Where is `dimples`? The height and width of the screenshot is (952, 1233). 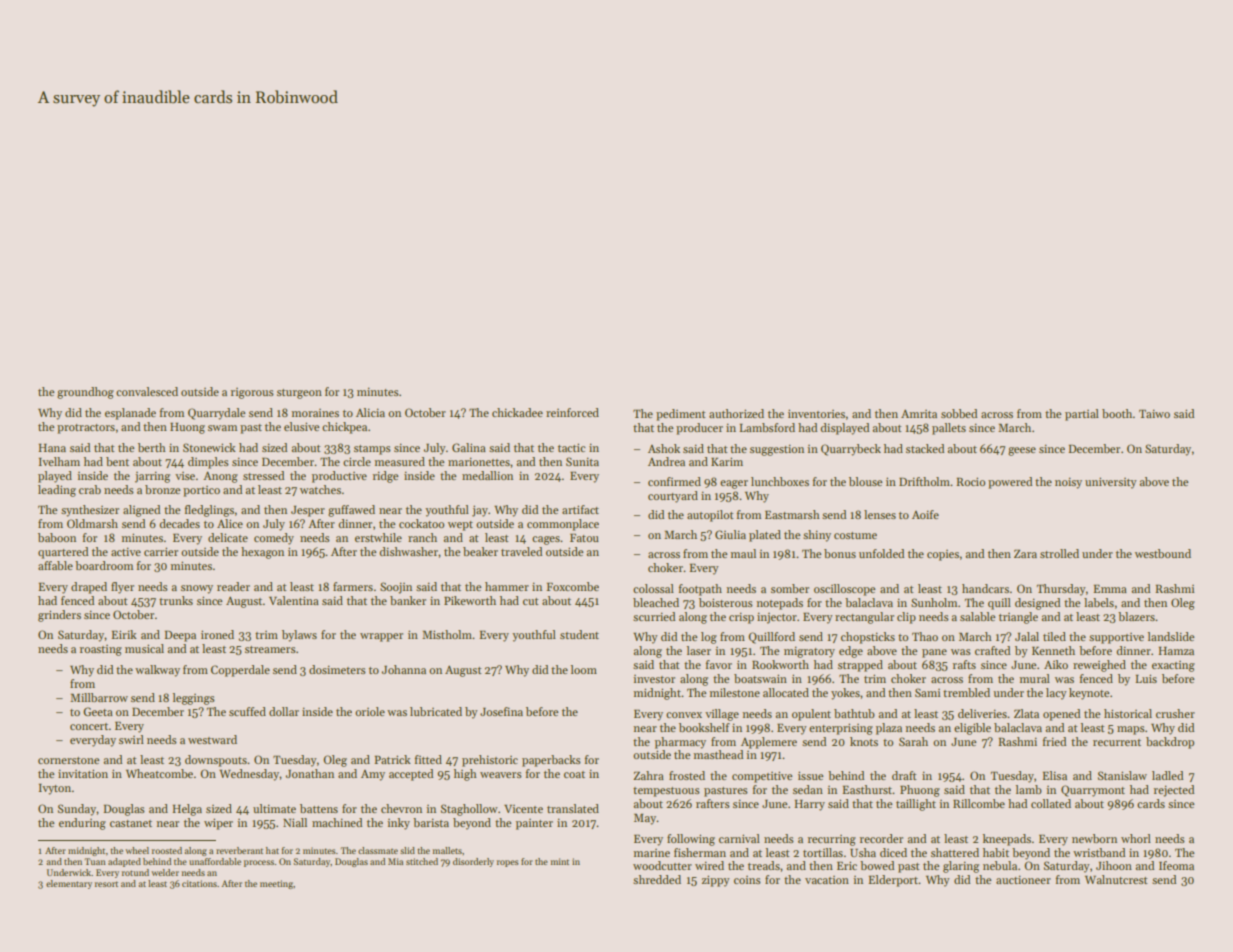
dimples is located at coordinates (208, 463).
